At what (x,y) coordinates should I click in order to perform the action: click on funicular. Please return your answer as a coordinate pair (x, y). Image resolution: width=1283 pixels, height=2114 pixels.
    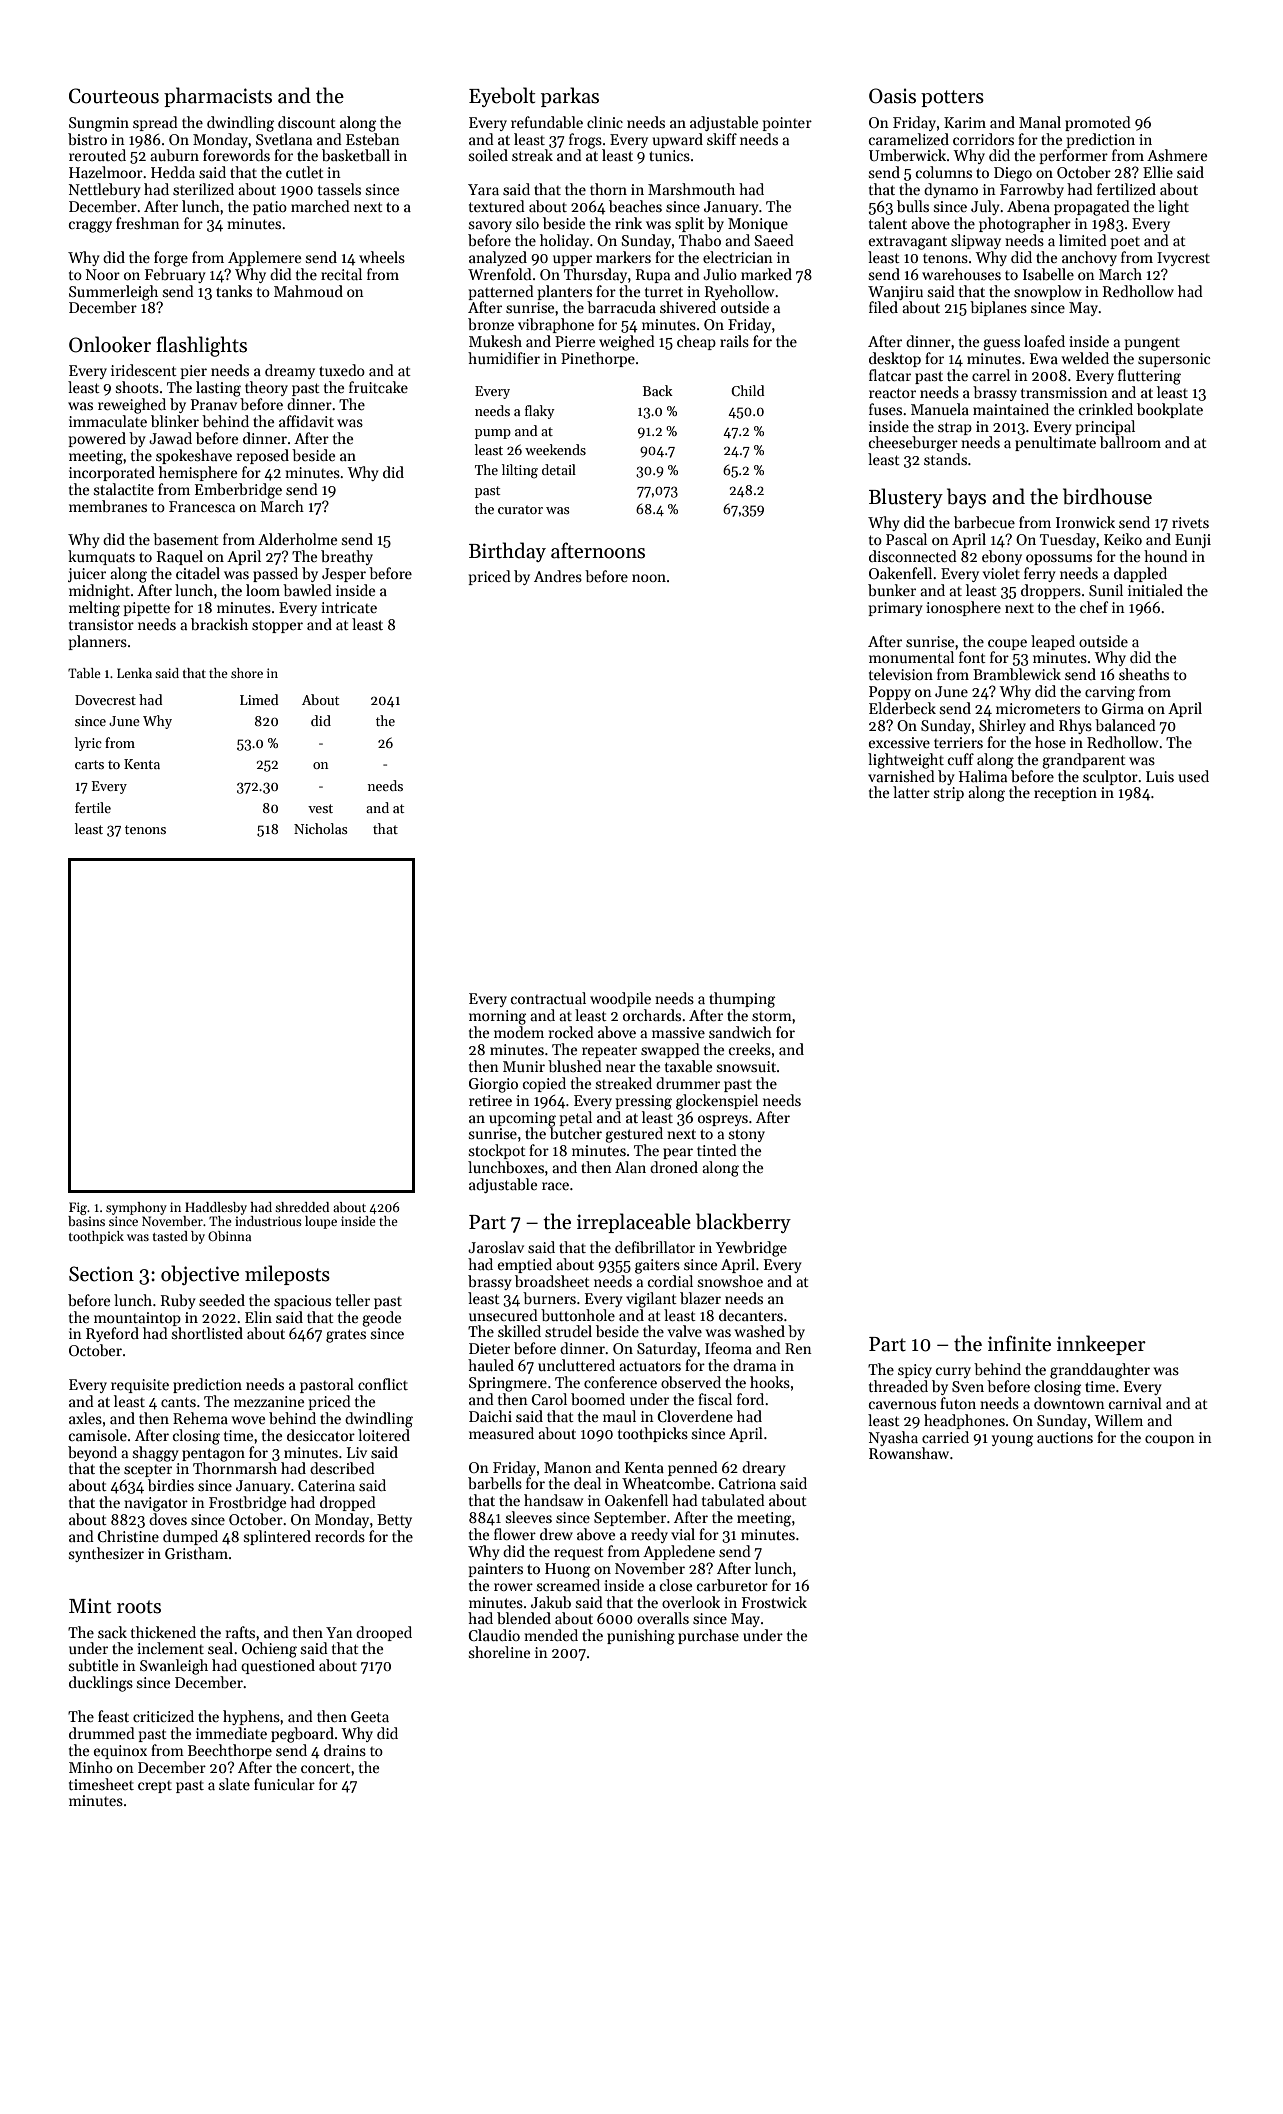
    Looking at the image, I should click on (284, 1784).
